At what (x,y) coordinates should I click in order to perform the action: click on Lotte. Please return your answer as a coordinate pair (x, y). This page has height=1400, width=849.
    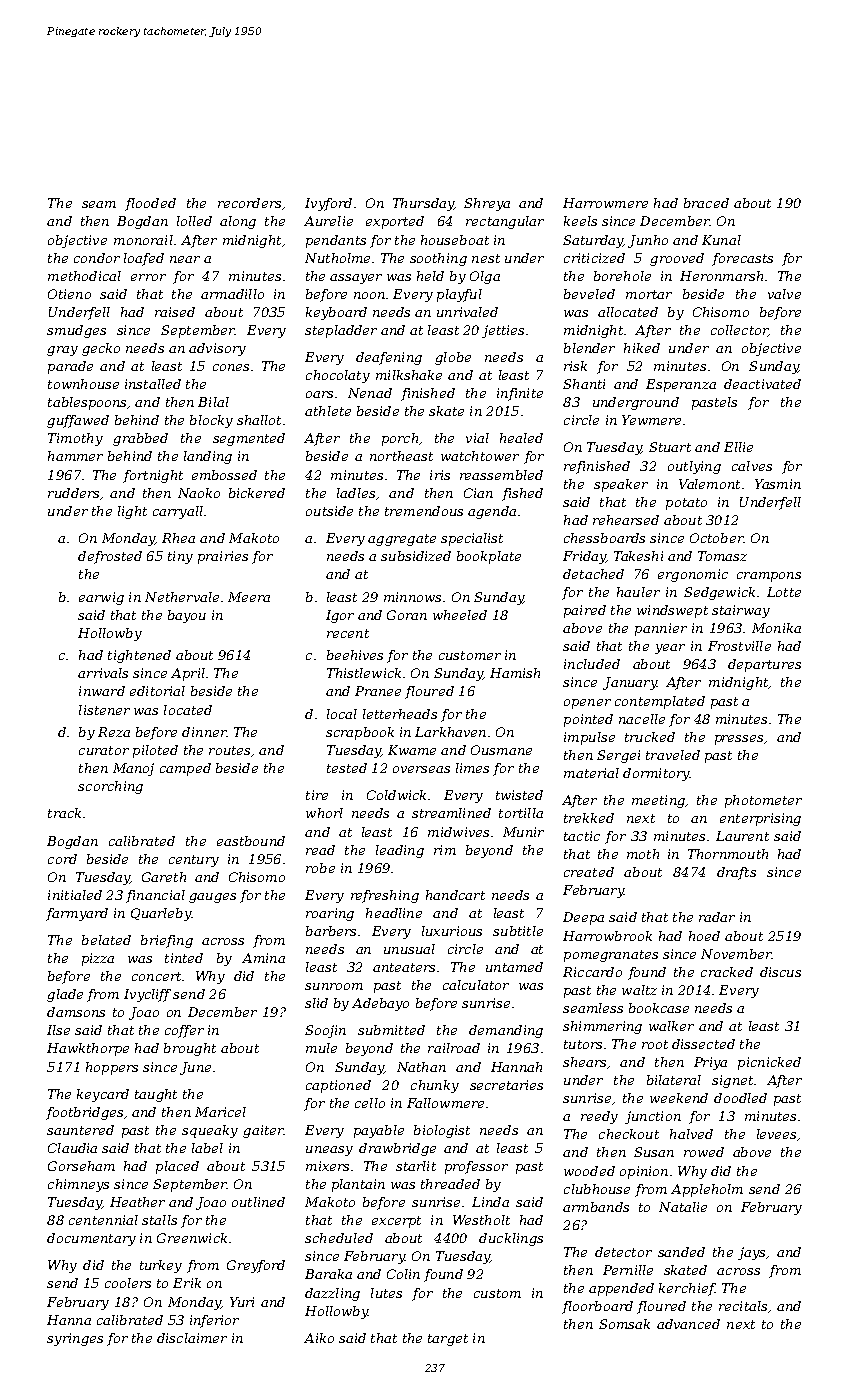
    Looking at the image, I should click on (784, 592).
